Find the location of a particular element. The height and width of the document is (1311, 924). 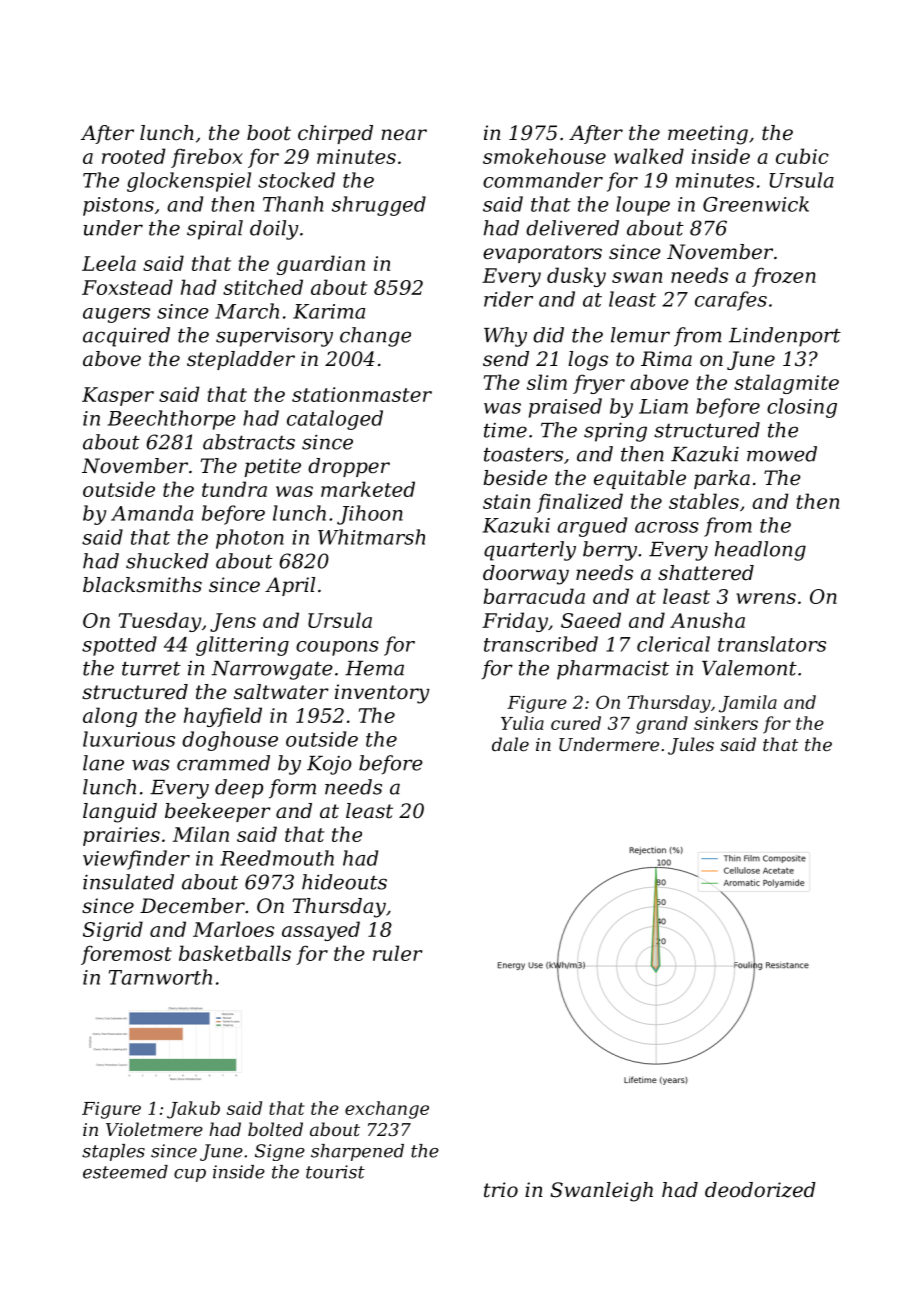

Kojo is located at coordinates (329, 765).
